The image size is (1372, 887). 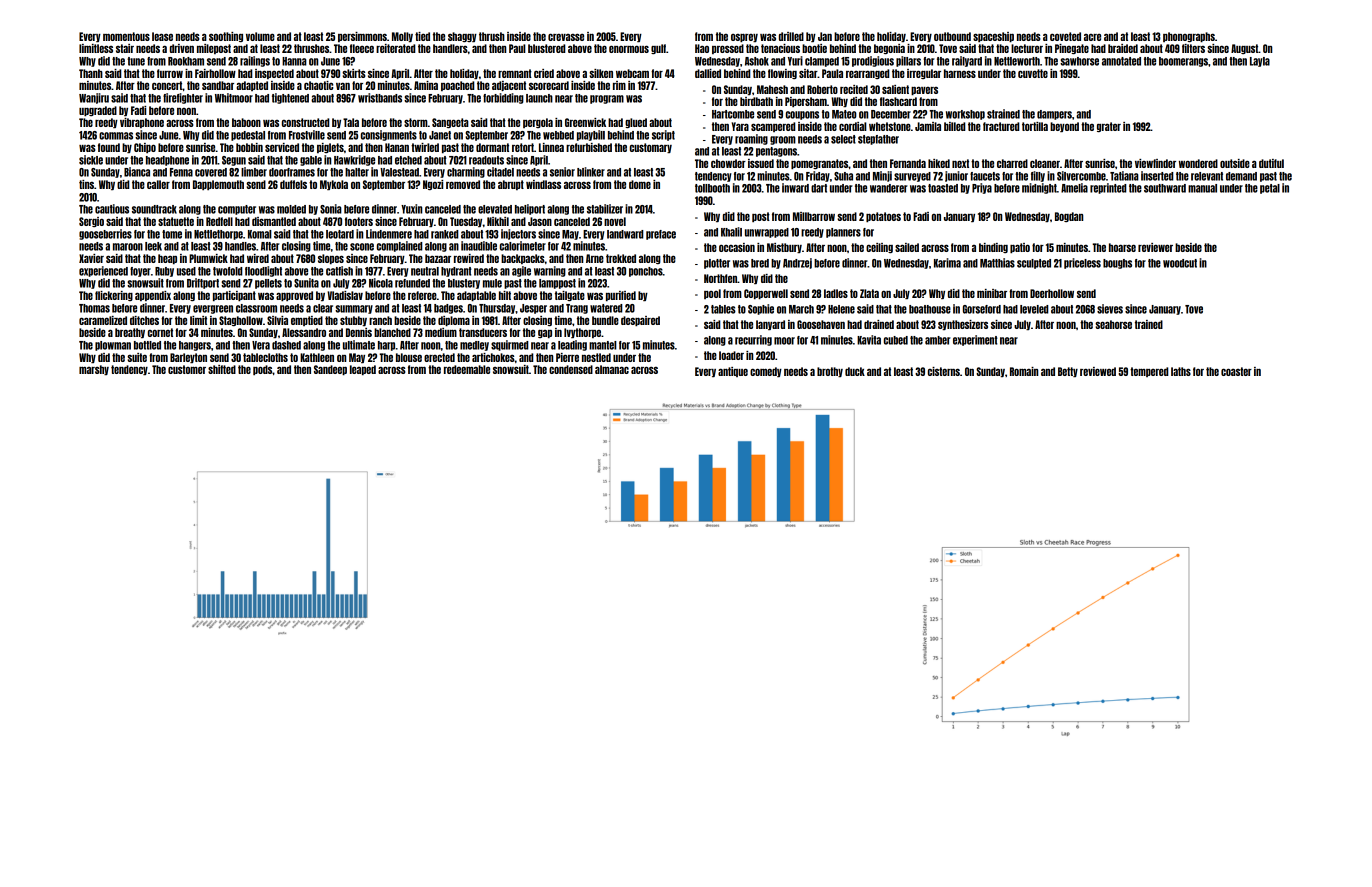 I want to click on drilled, so click(x=791, y=36).
